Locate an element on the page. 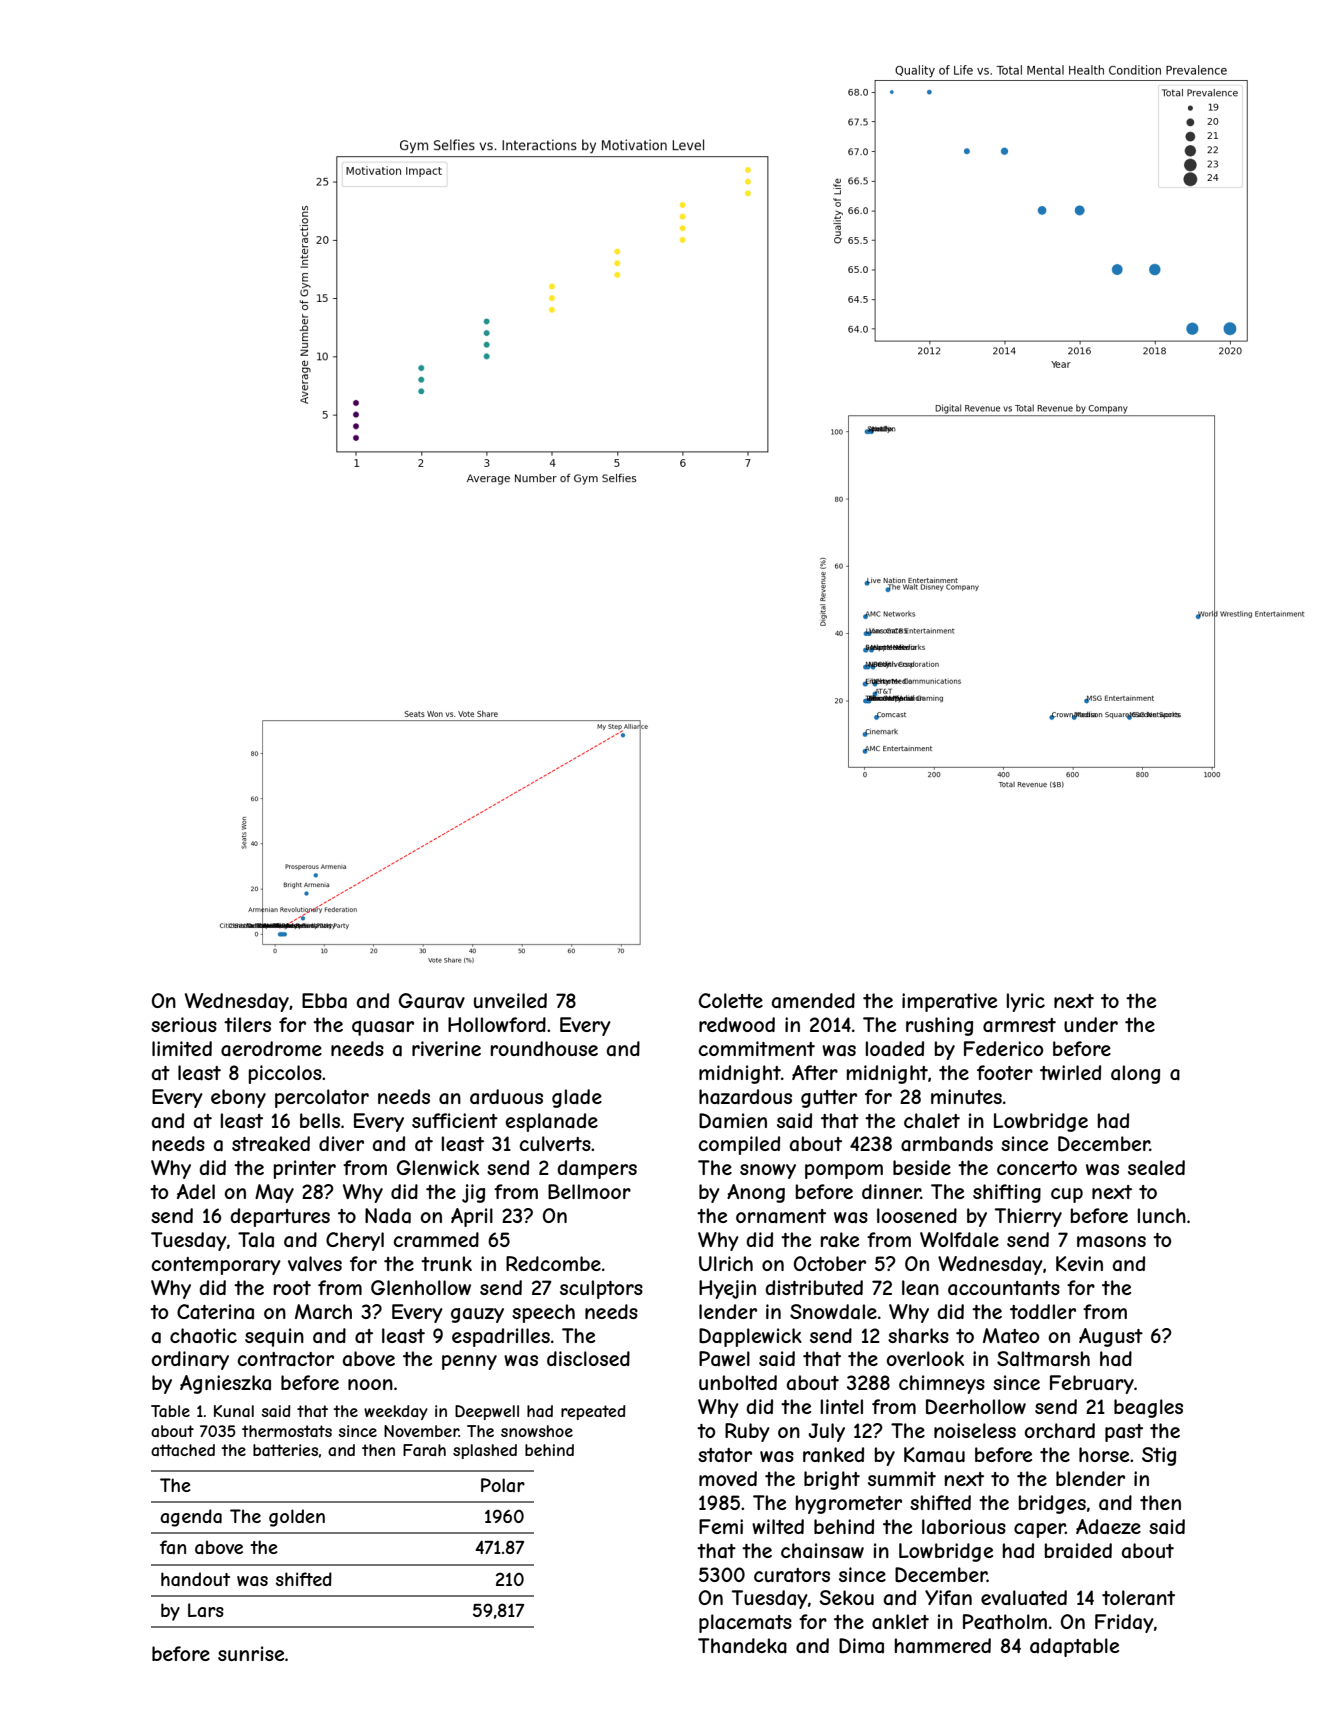 Image resolution: width=1342 pixels, height=1736 pixels. hammered is located at coordinates (943, 1646).
